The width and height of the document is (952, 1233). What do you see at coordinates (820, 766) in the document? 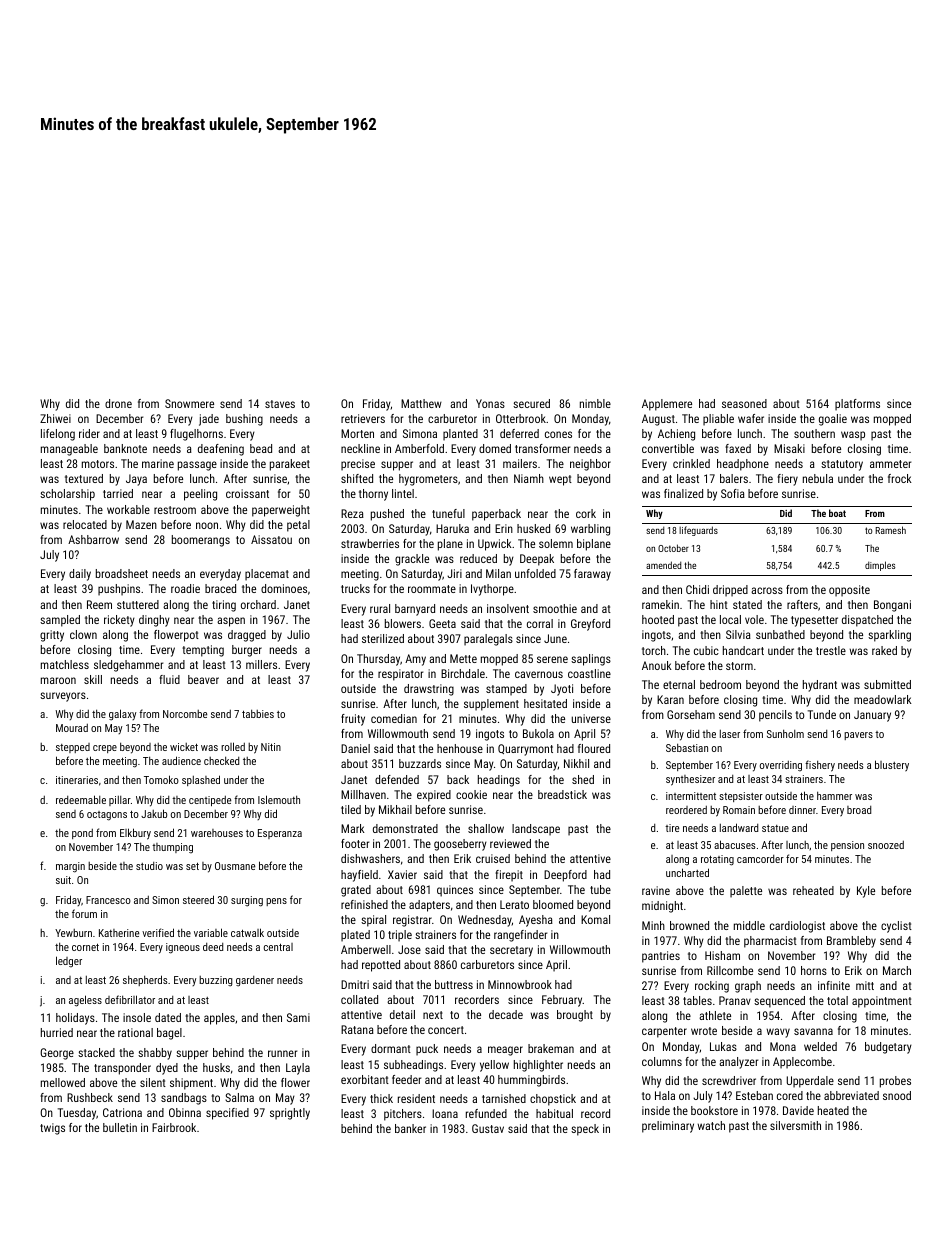
I see `fishery` at bounding box center [820, 766].
